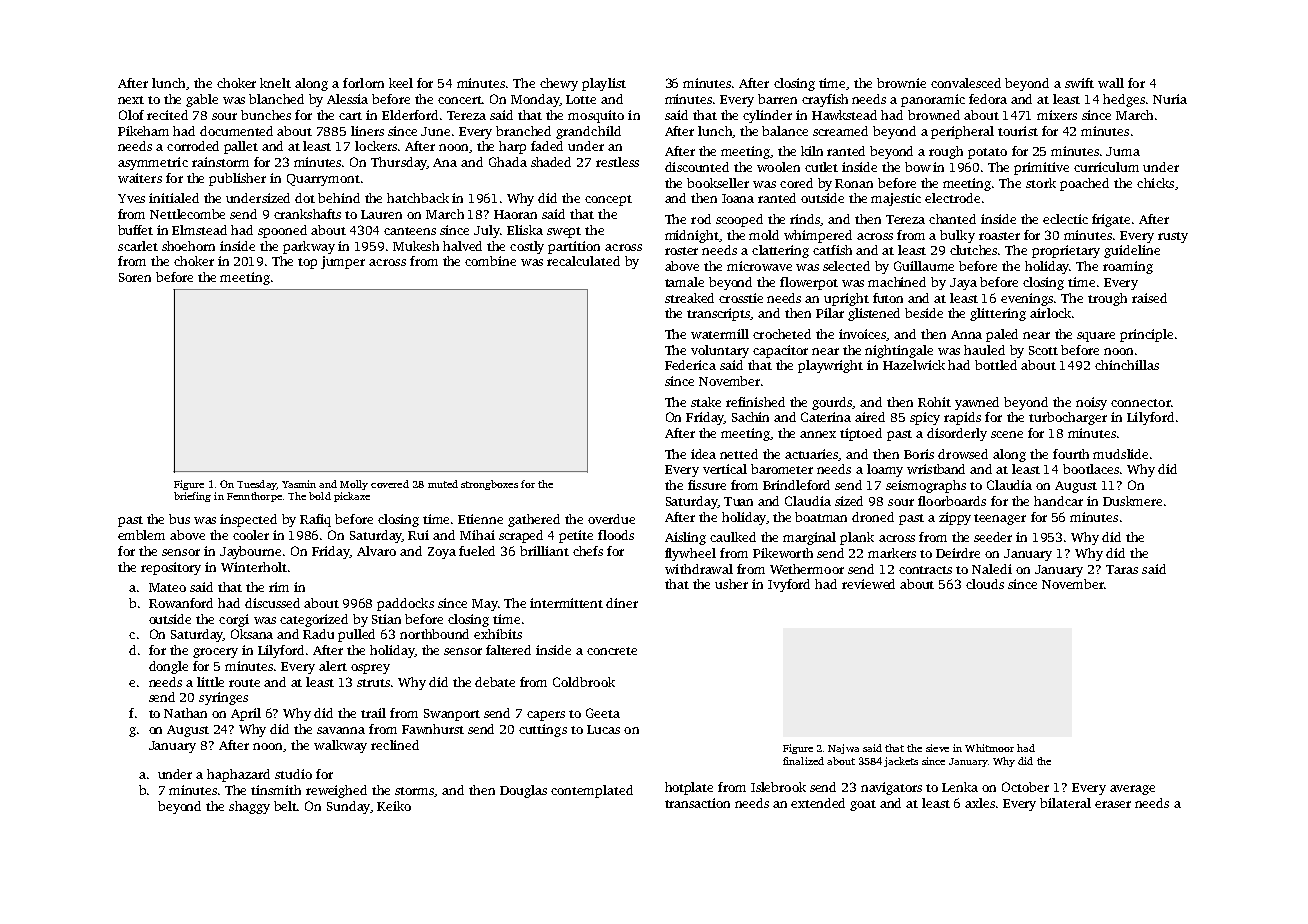  What do you see at coordinates (996, 365) in the screenshot?
I see `bottled` at bounding box center [996, 365].
